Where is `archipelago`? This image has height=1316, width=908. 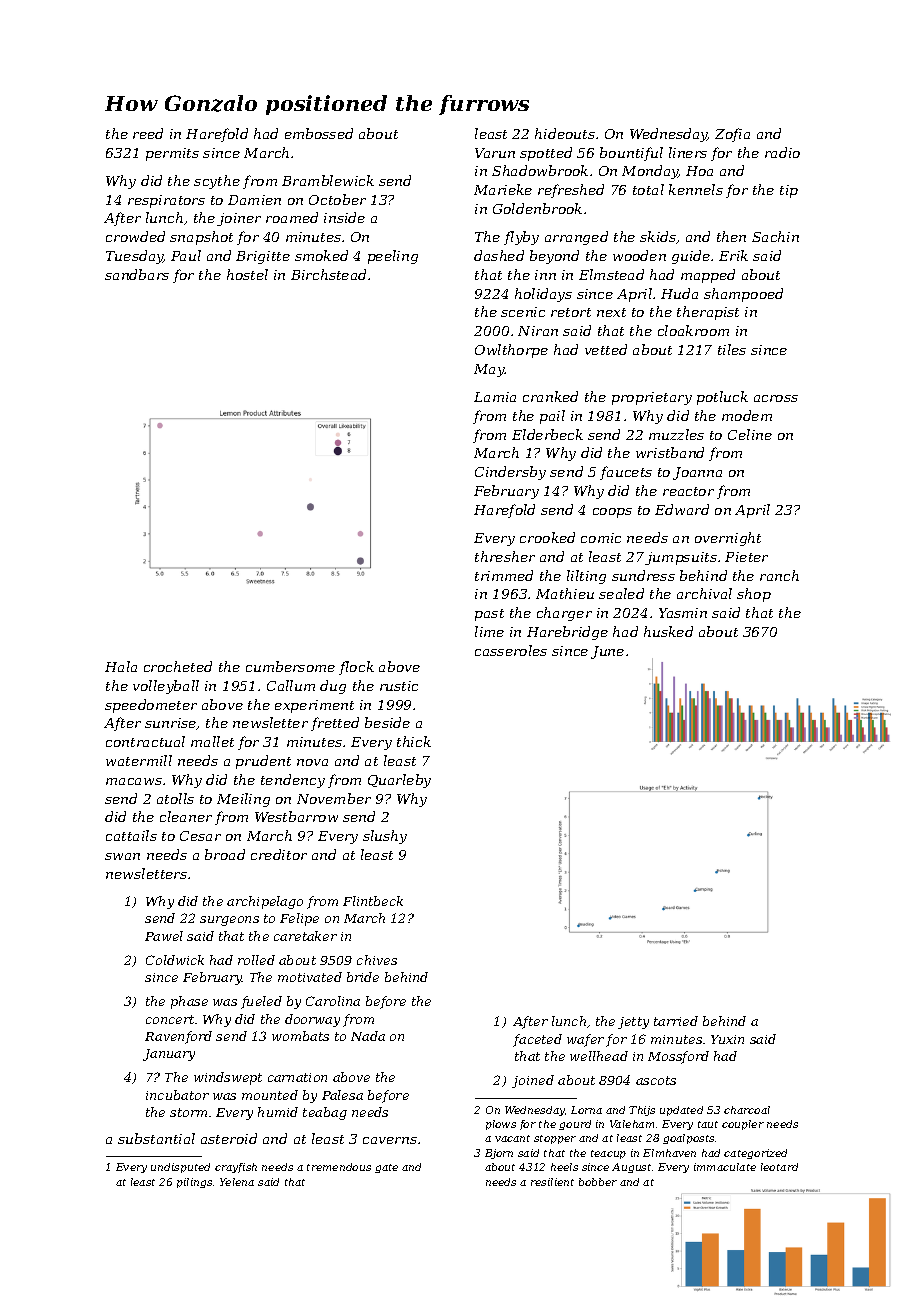 archipelago is located at coordinates (265, 902).
